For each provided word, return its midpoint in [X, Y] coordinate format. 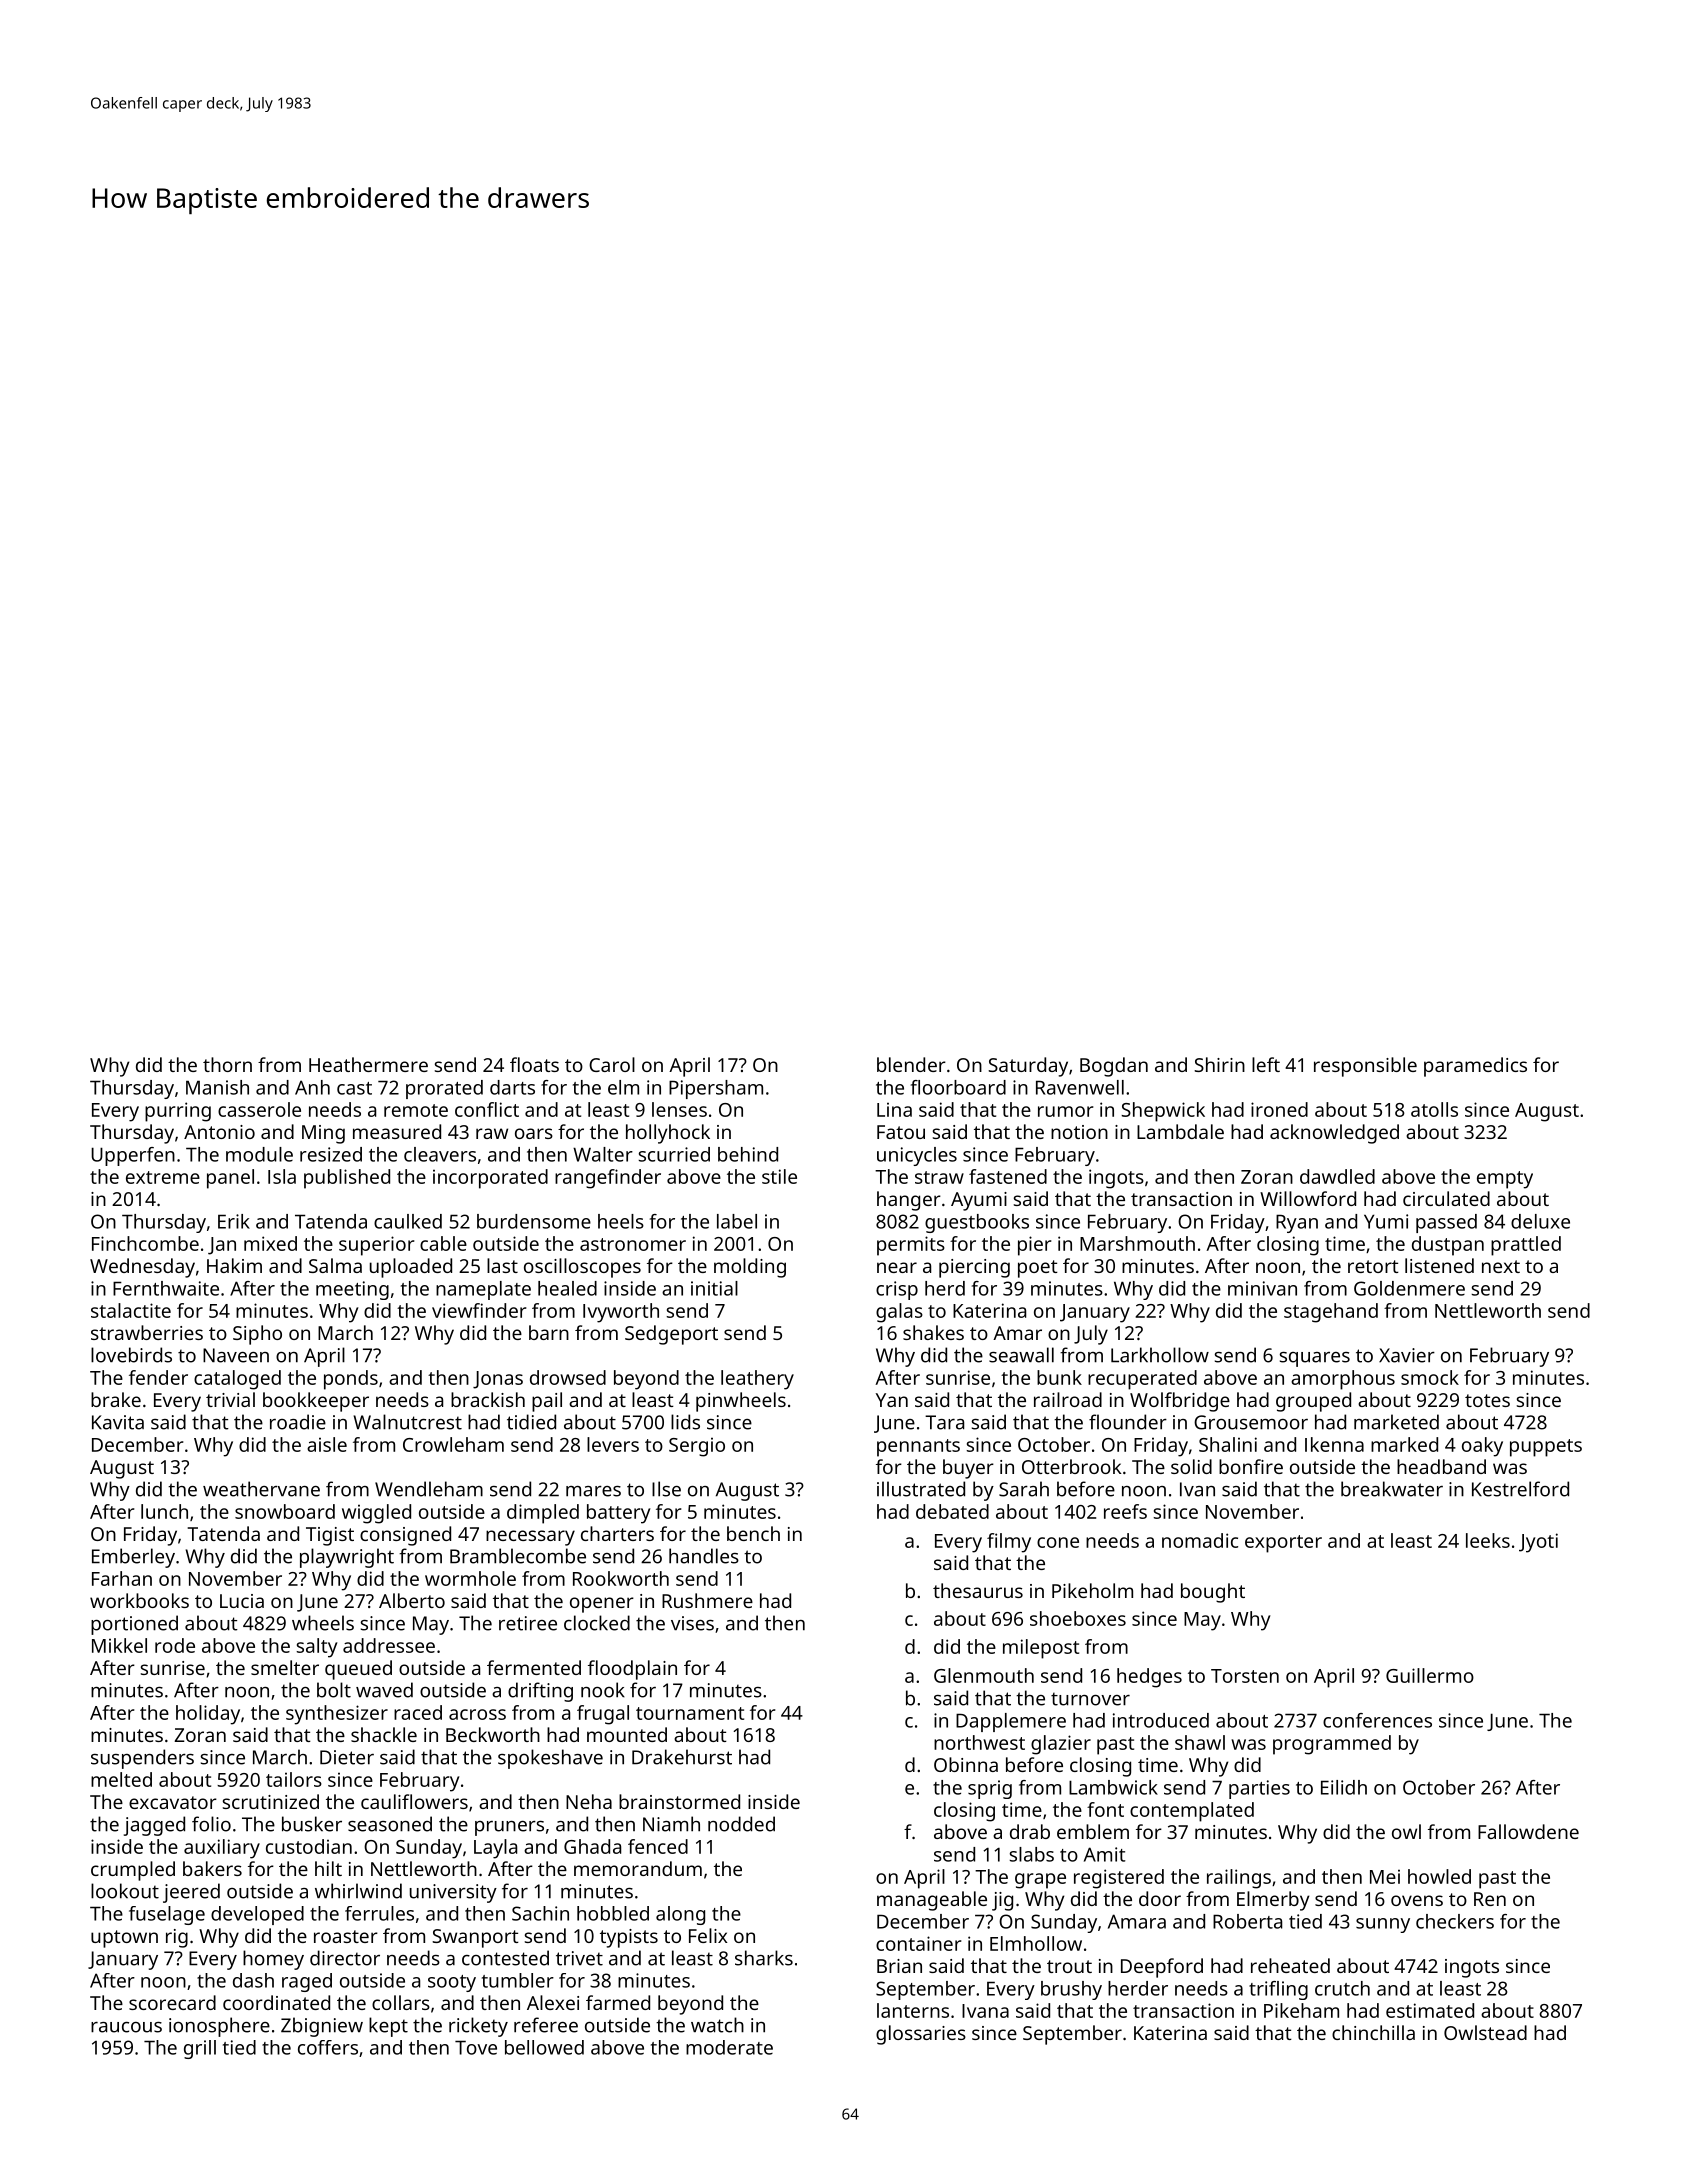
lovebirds [131, 1355]
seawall [1021, 1355]
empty [1505, 1180]
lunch [164, 1511]
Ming [323, 1134]
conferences [1377, 1720]
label [737, 1221]
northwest [979, 1742]
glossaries [921, 2035]
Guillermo [1430, 1675]
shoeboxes [1078, 1618]
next [1501, 1266]
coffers [328, 2047]
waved [384, 1690]
